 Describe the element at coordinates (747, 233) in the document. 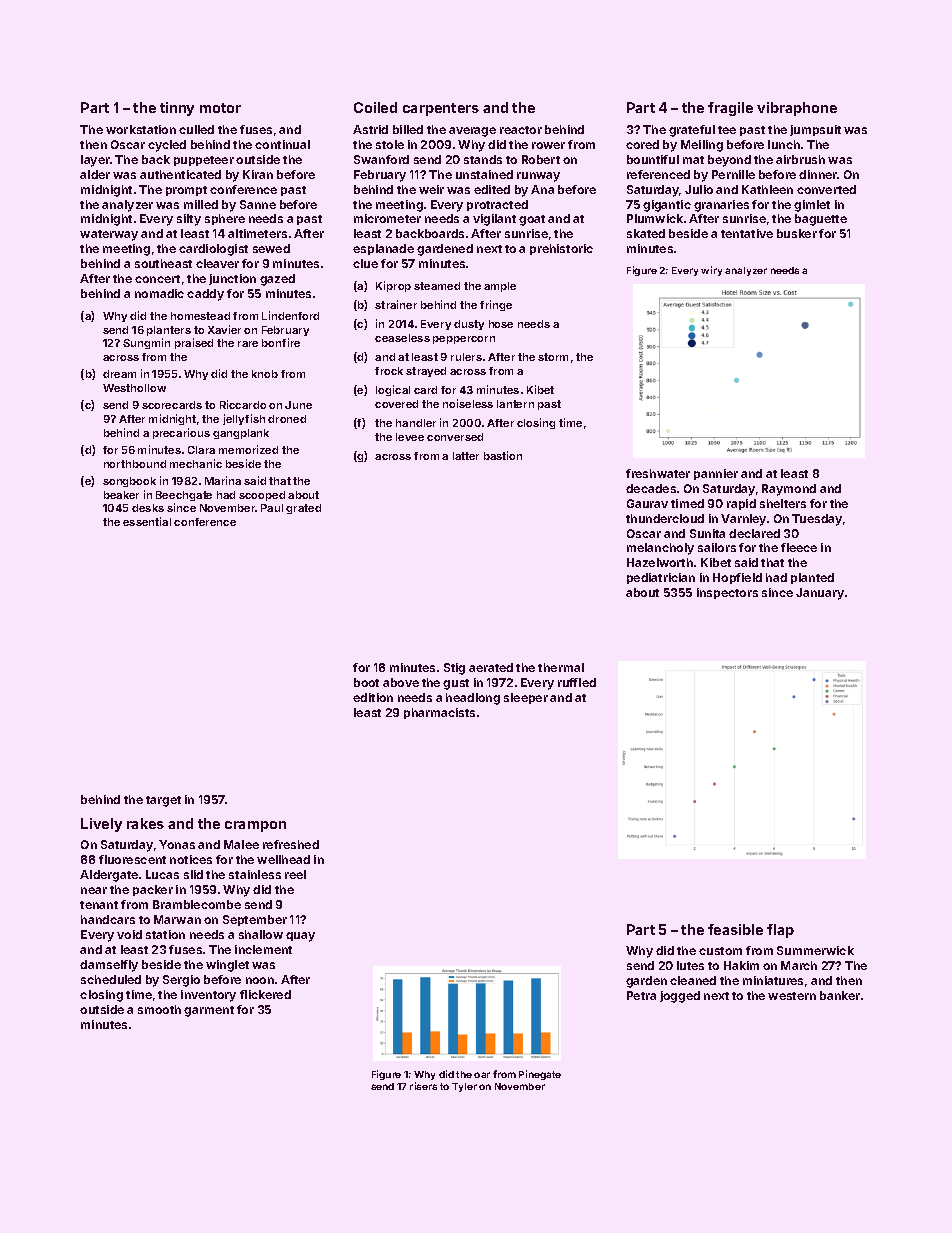

I see `tentative` at that location.
